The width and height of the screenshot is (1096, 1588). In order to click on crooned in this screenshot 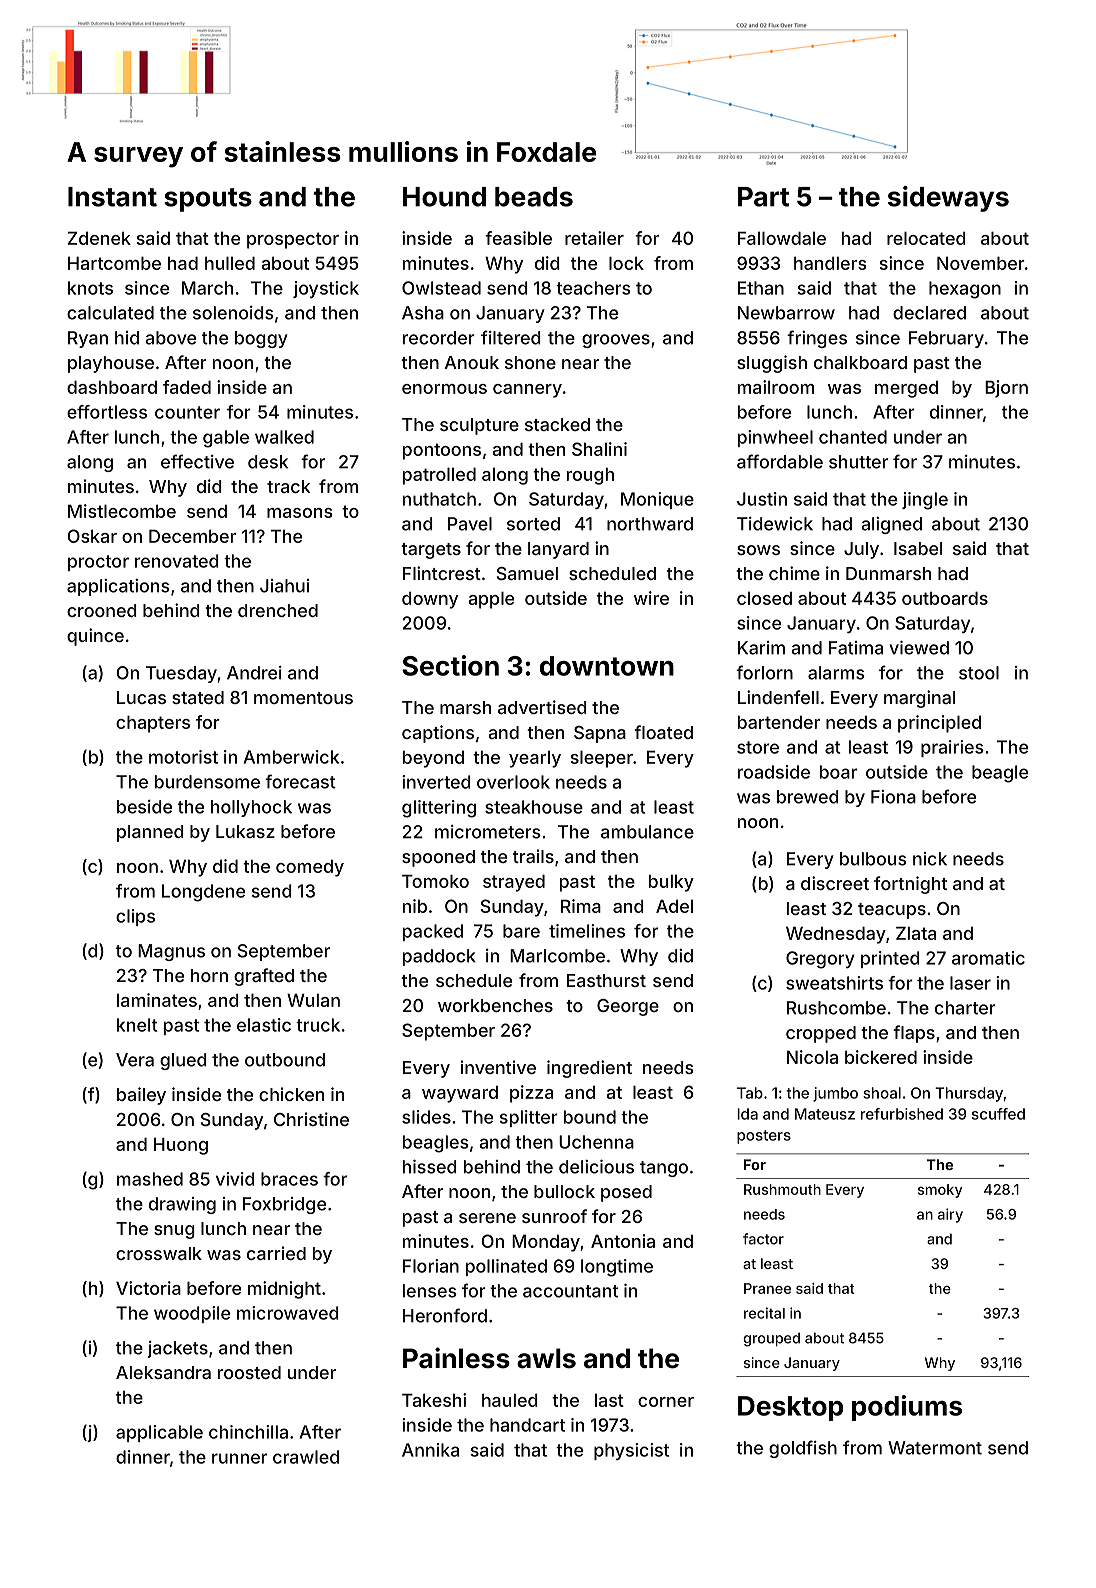, I will do `click(101, 610)`.
